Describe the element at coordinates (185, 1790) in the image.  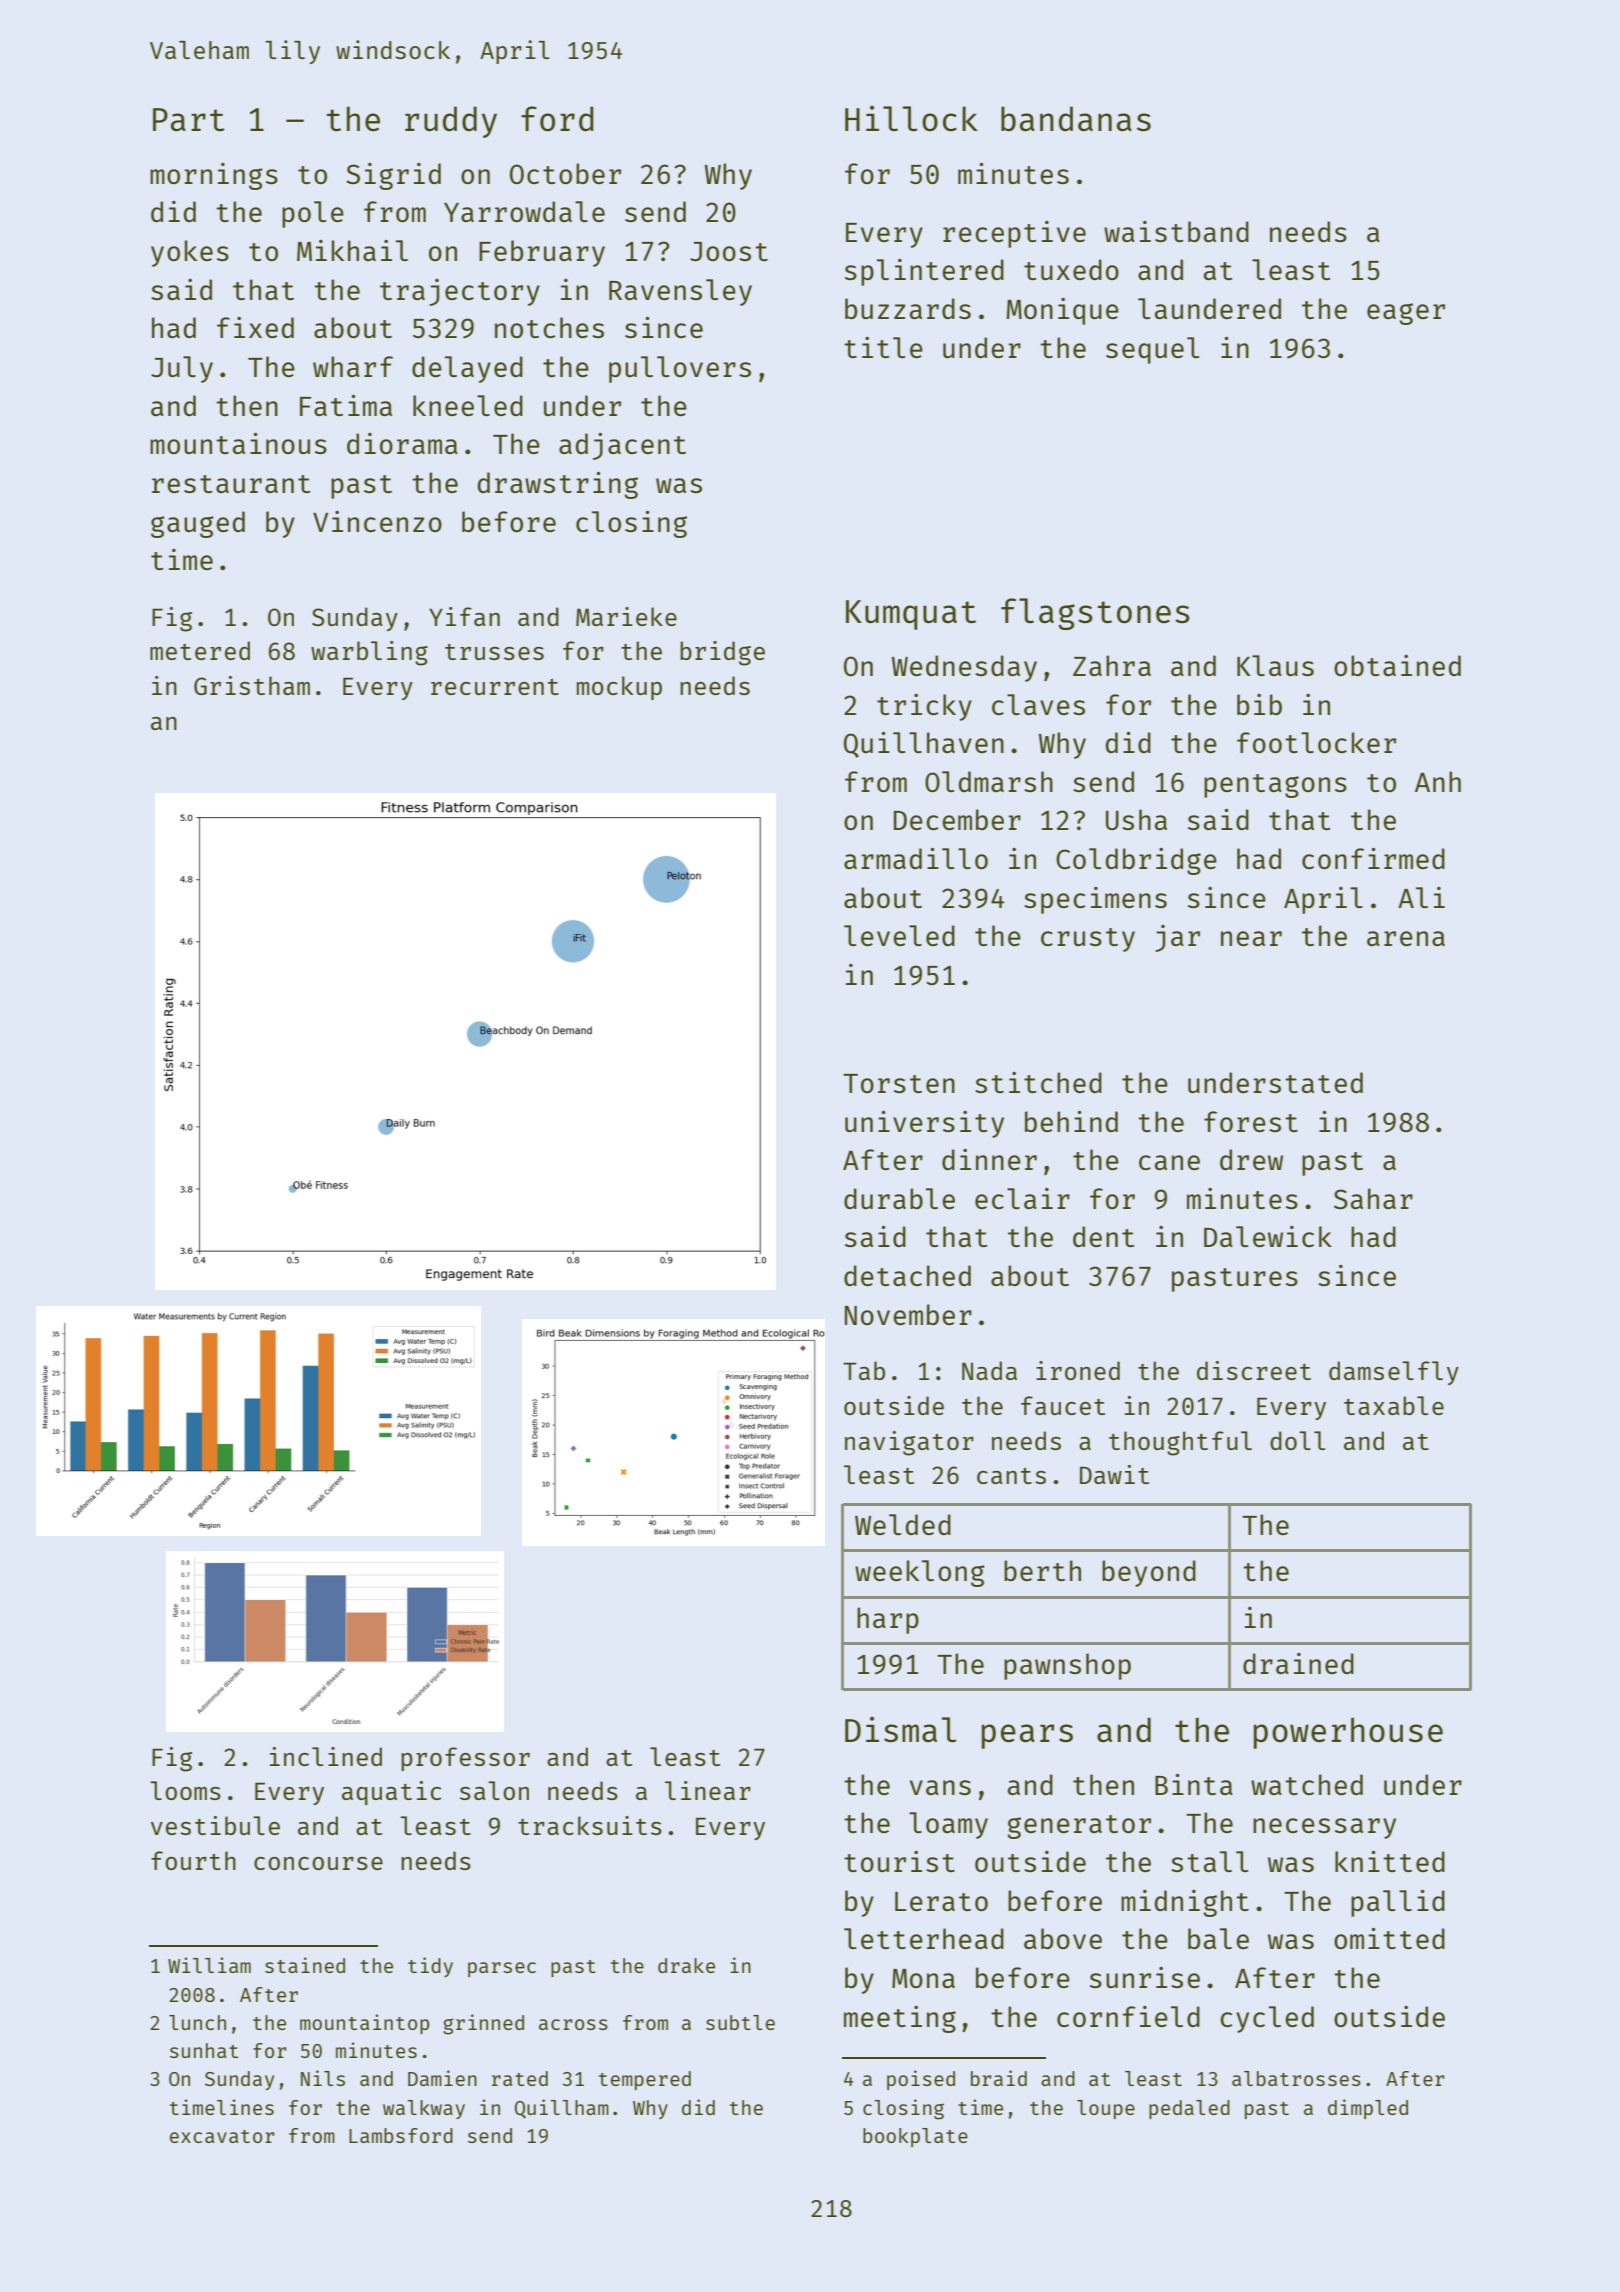
I see `looms` at that location.
